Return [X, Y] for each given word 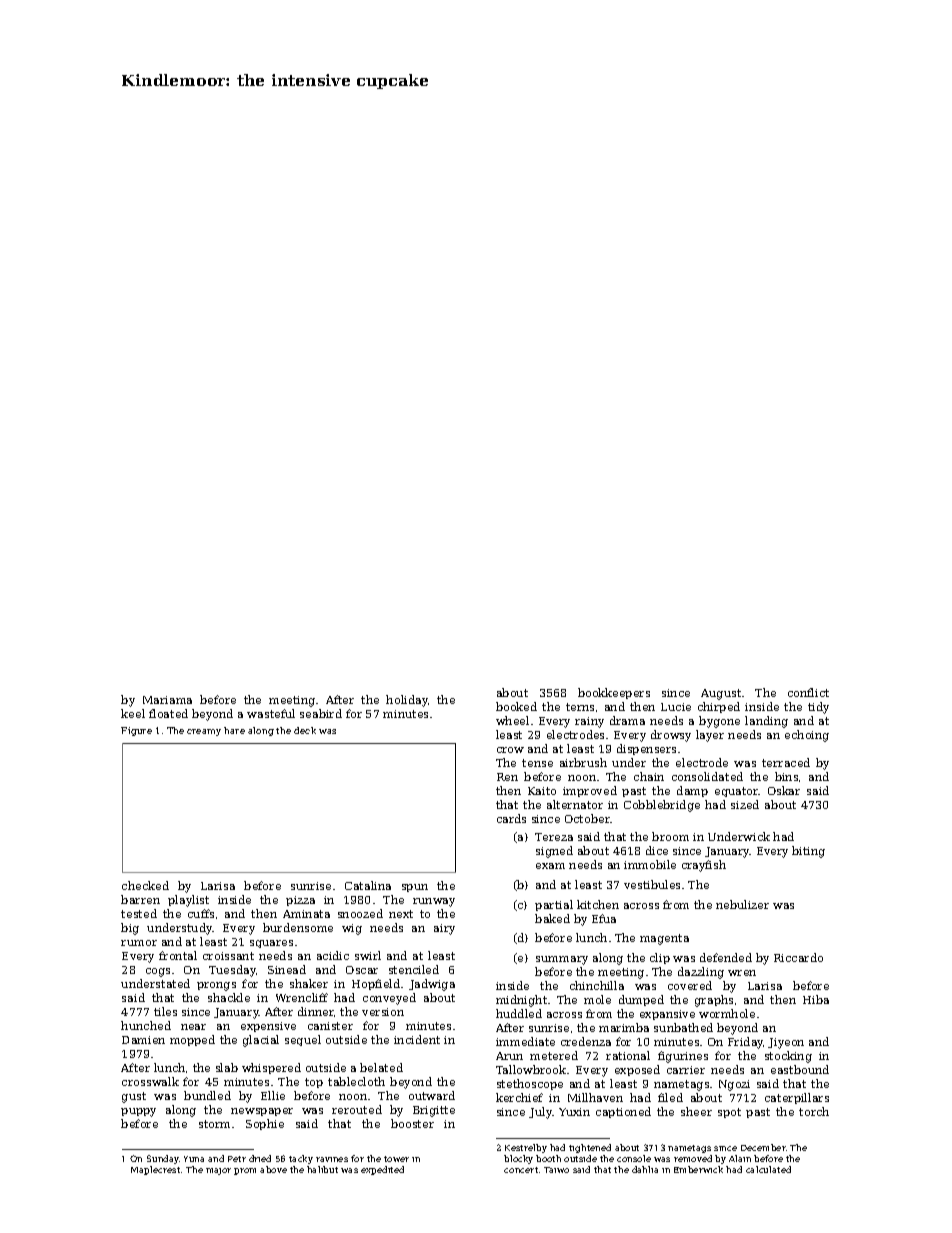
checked [145, 885]
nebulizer [742, 904]
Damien [143, 1040]
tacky [301, 1159]
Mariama [167, 700]
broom [670, 836]
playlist [188, 901]
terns [580, 707]
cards [511, 818]
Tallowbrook [531, 1069]
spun [415, 888]
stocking [788, 1057]
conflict [808, 692]
